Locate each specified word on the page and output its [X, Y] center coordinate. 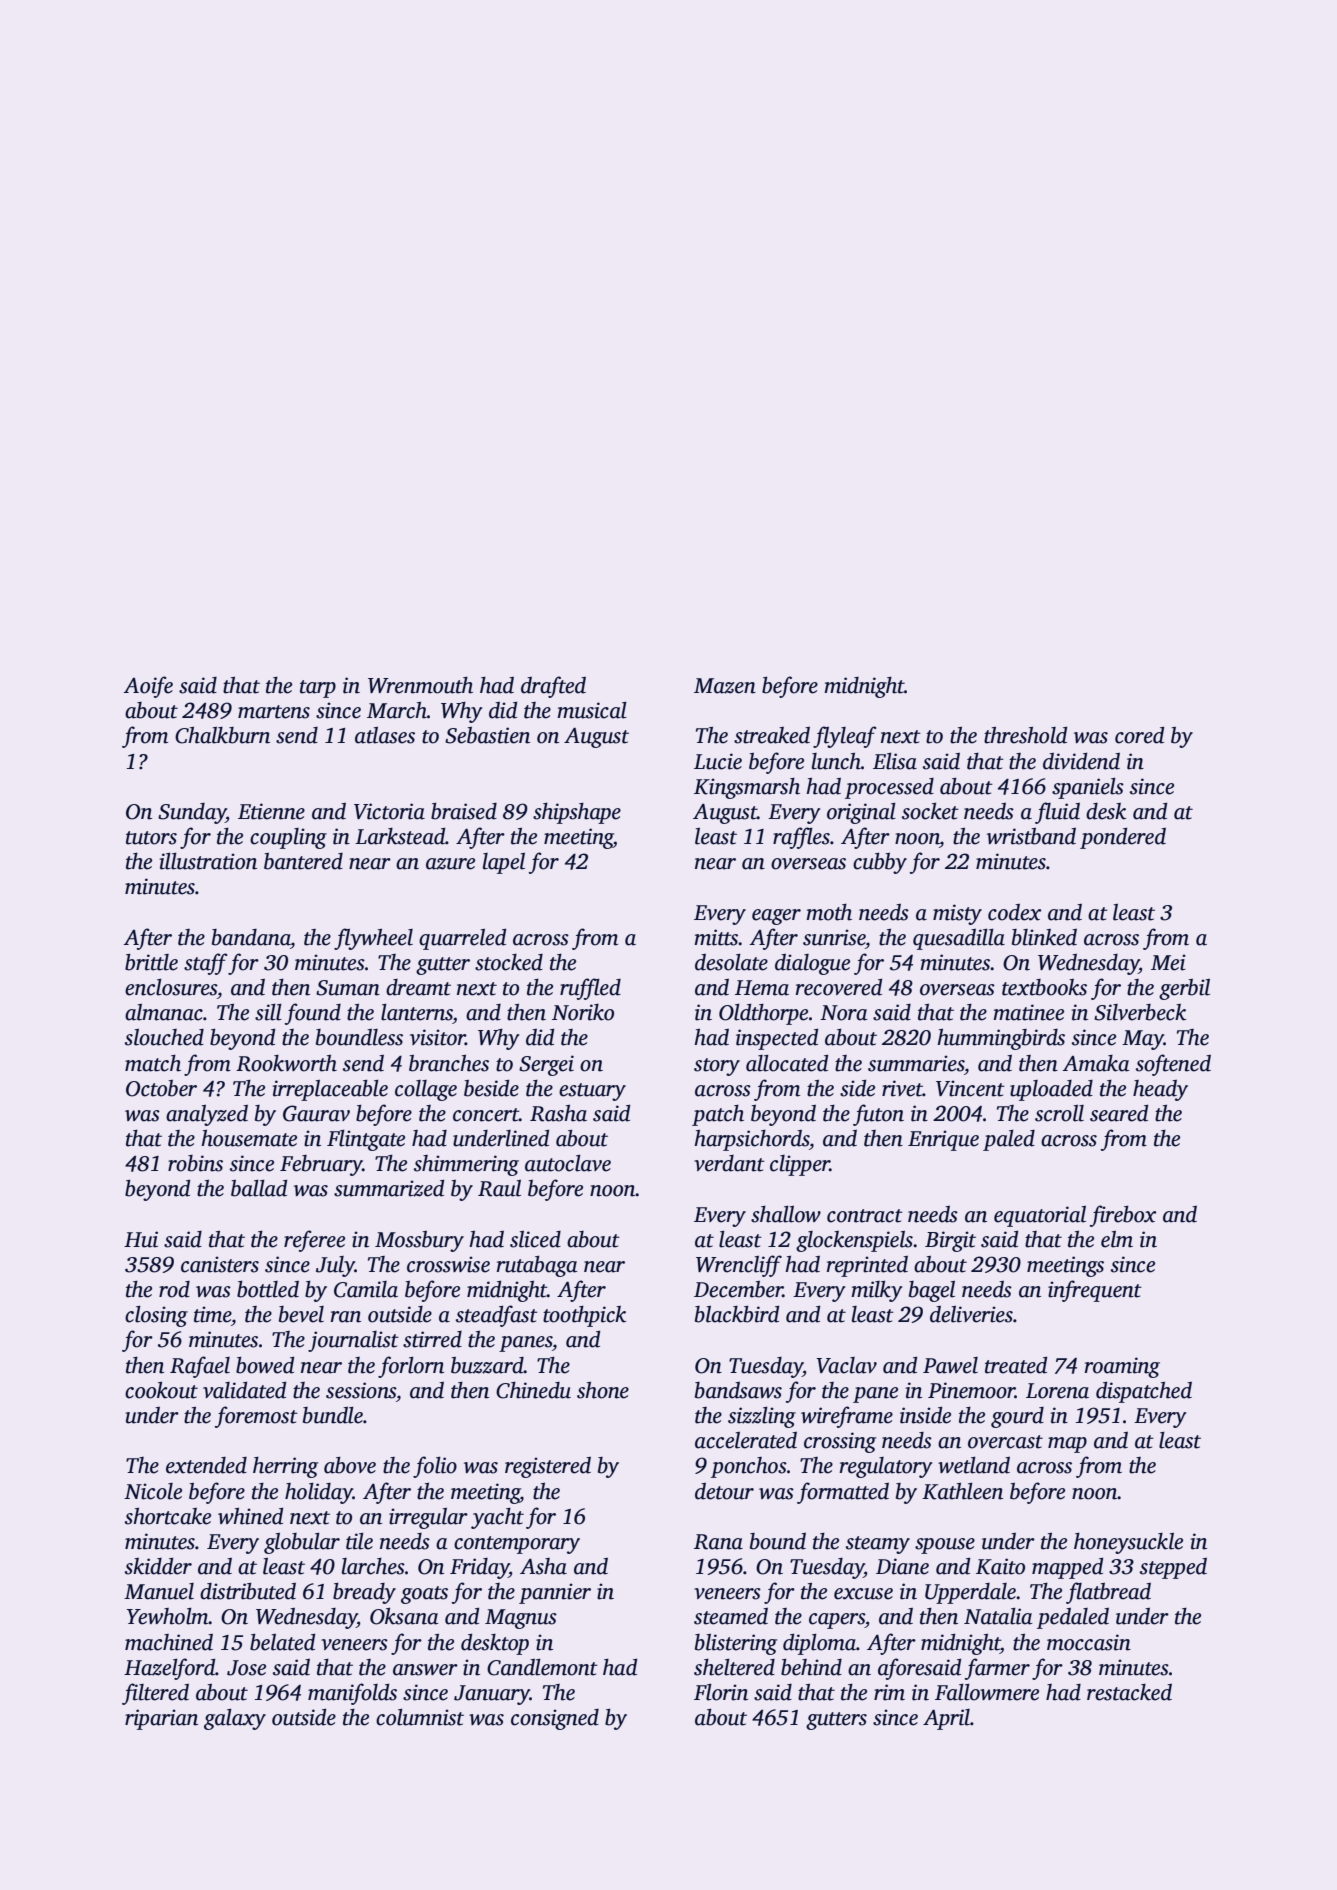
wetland [974, 1465]
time [212, 1314]
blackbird [737, 1314]
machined [169, 1642]
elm [1117, 1239]
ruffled [590, 989]
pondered [1123, 838]
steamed [731, 1616]
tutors [151, 838]
